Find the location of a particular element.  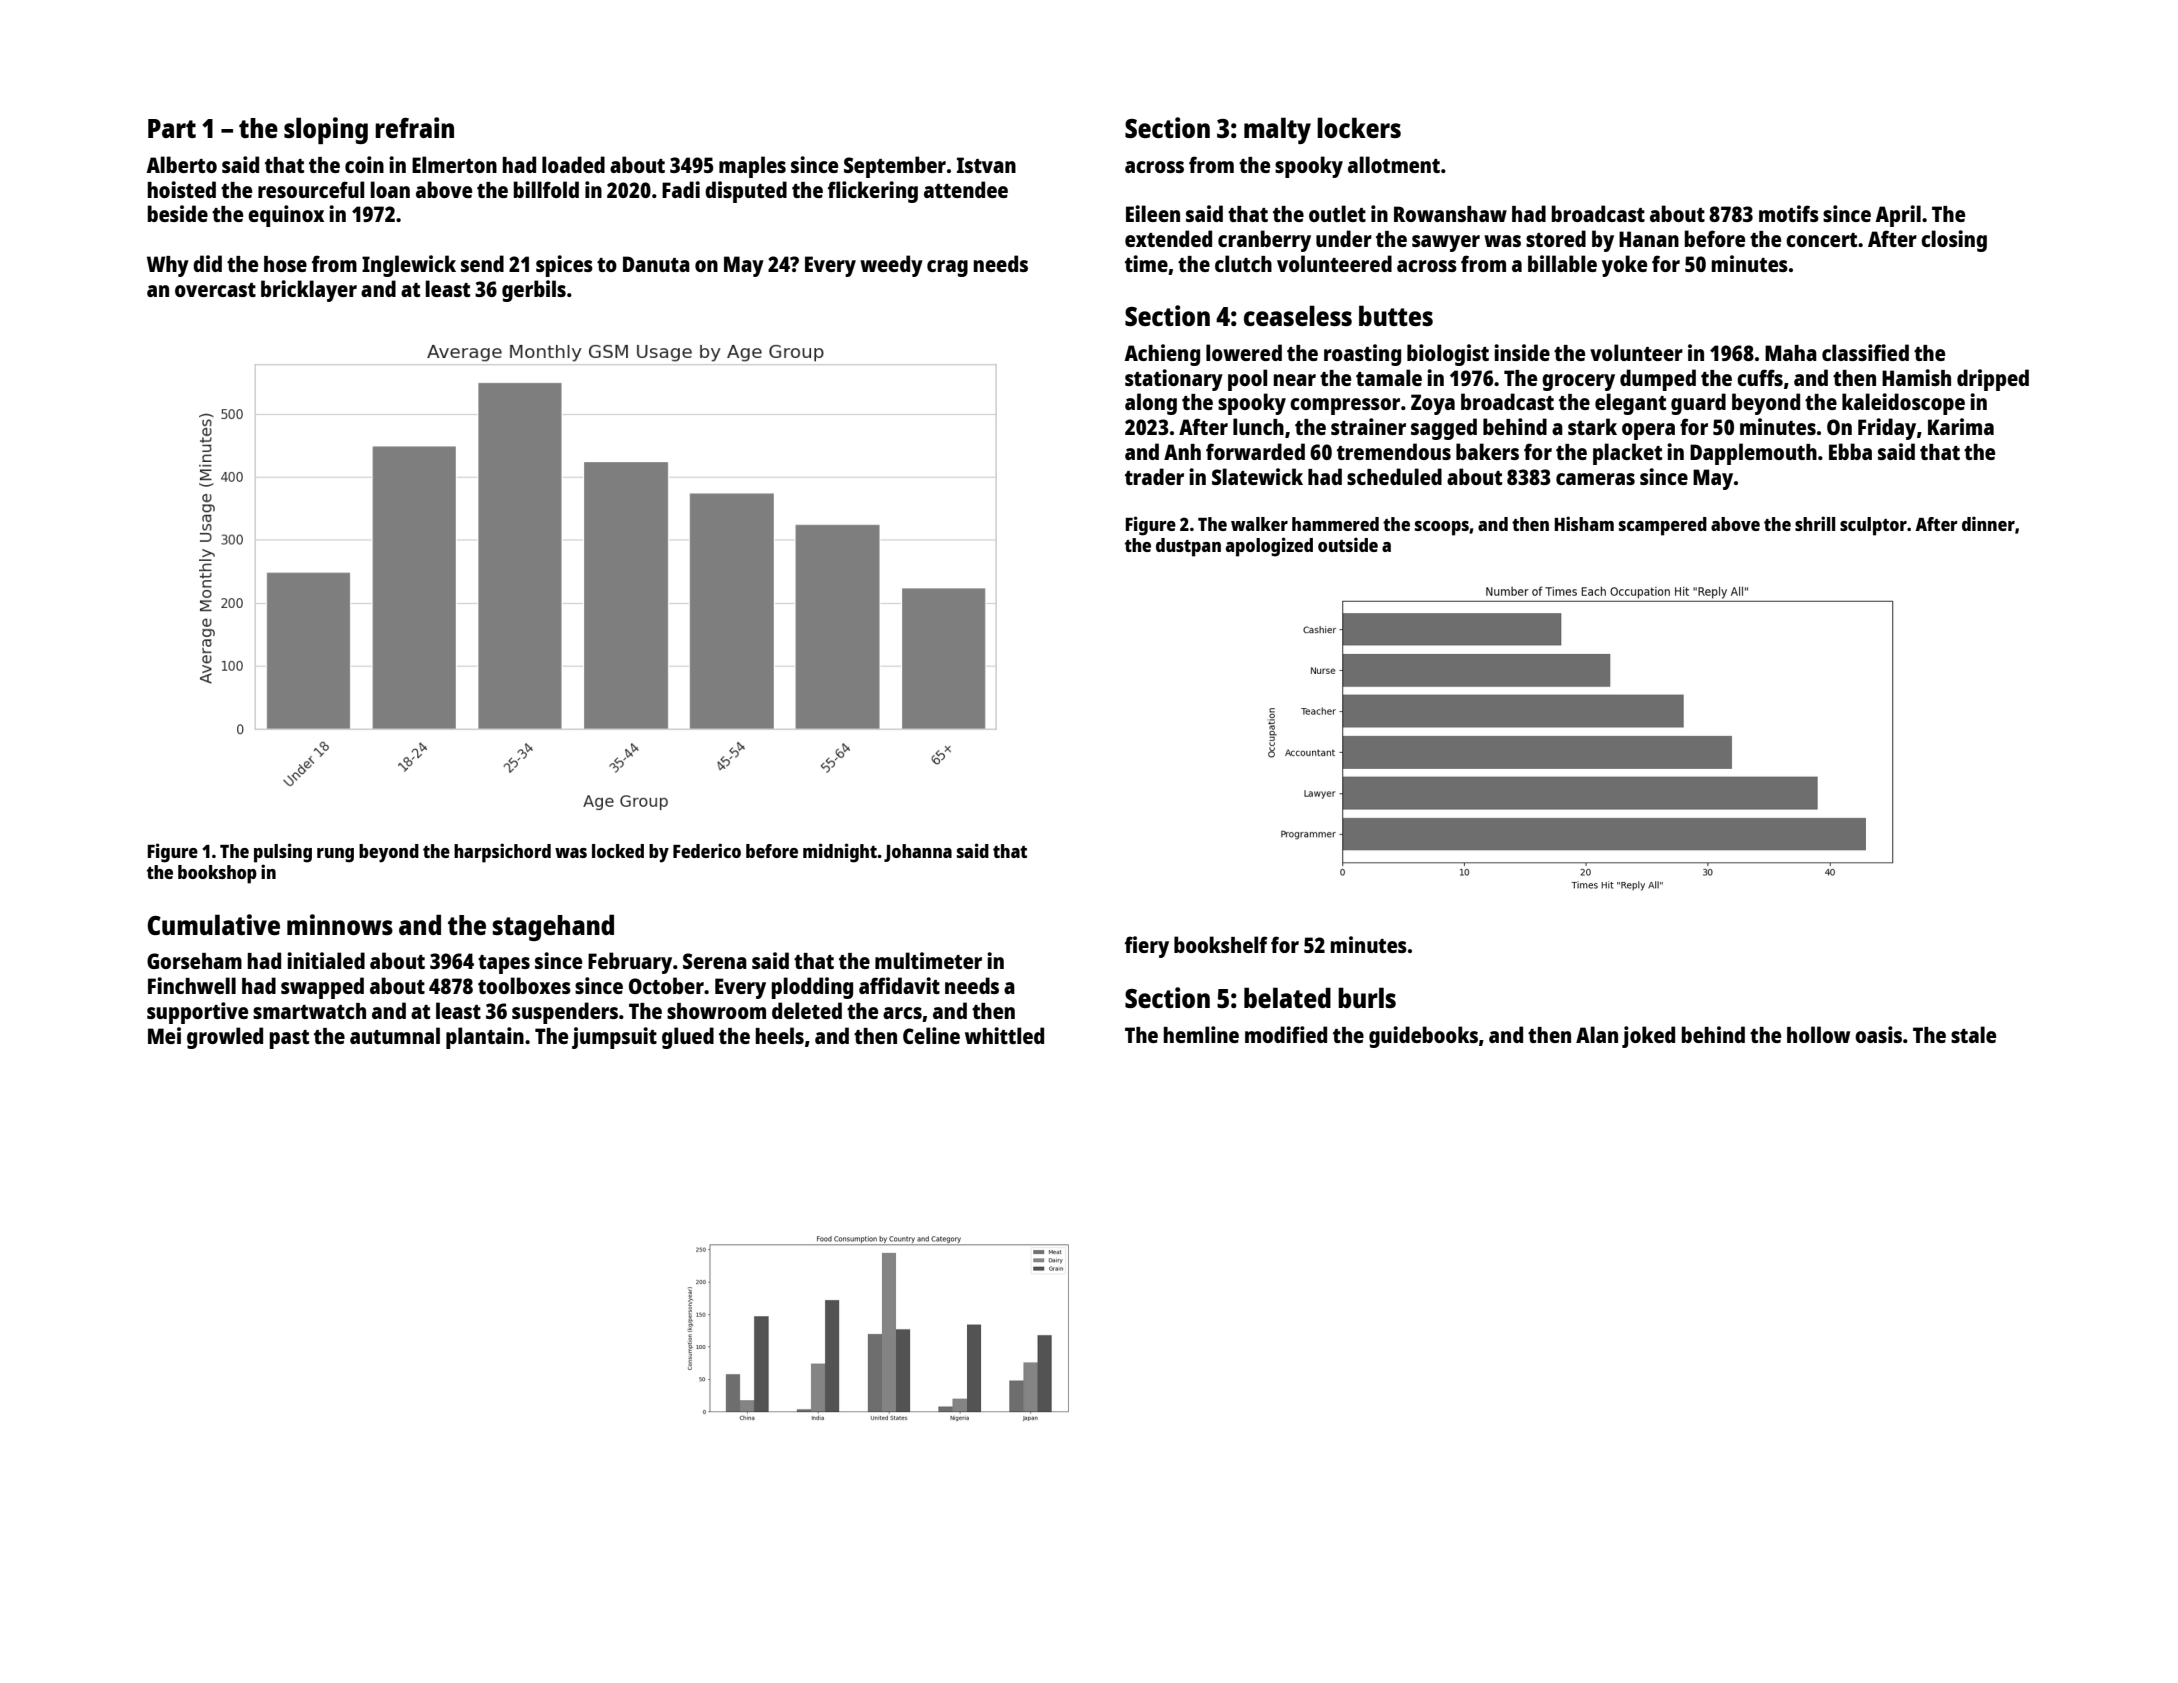

locked is located at coordinates (618, 851).
